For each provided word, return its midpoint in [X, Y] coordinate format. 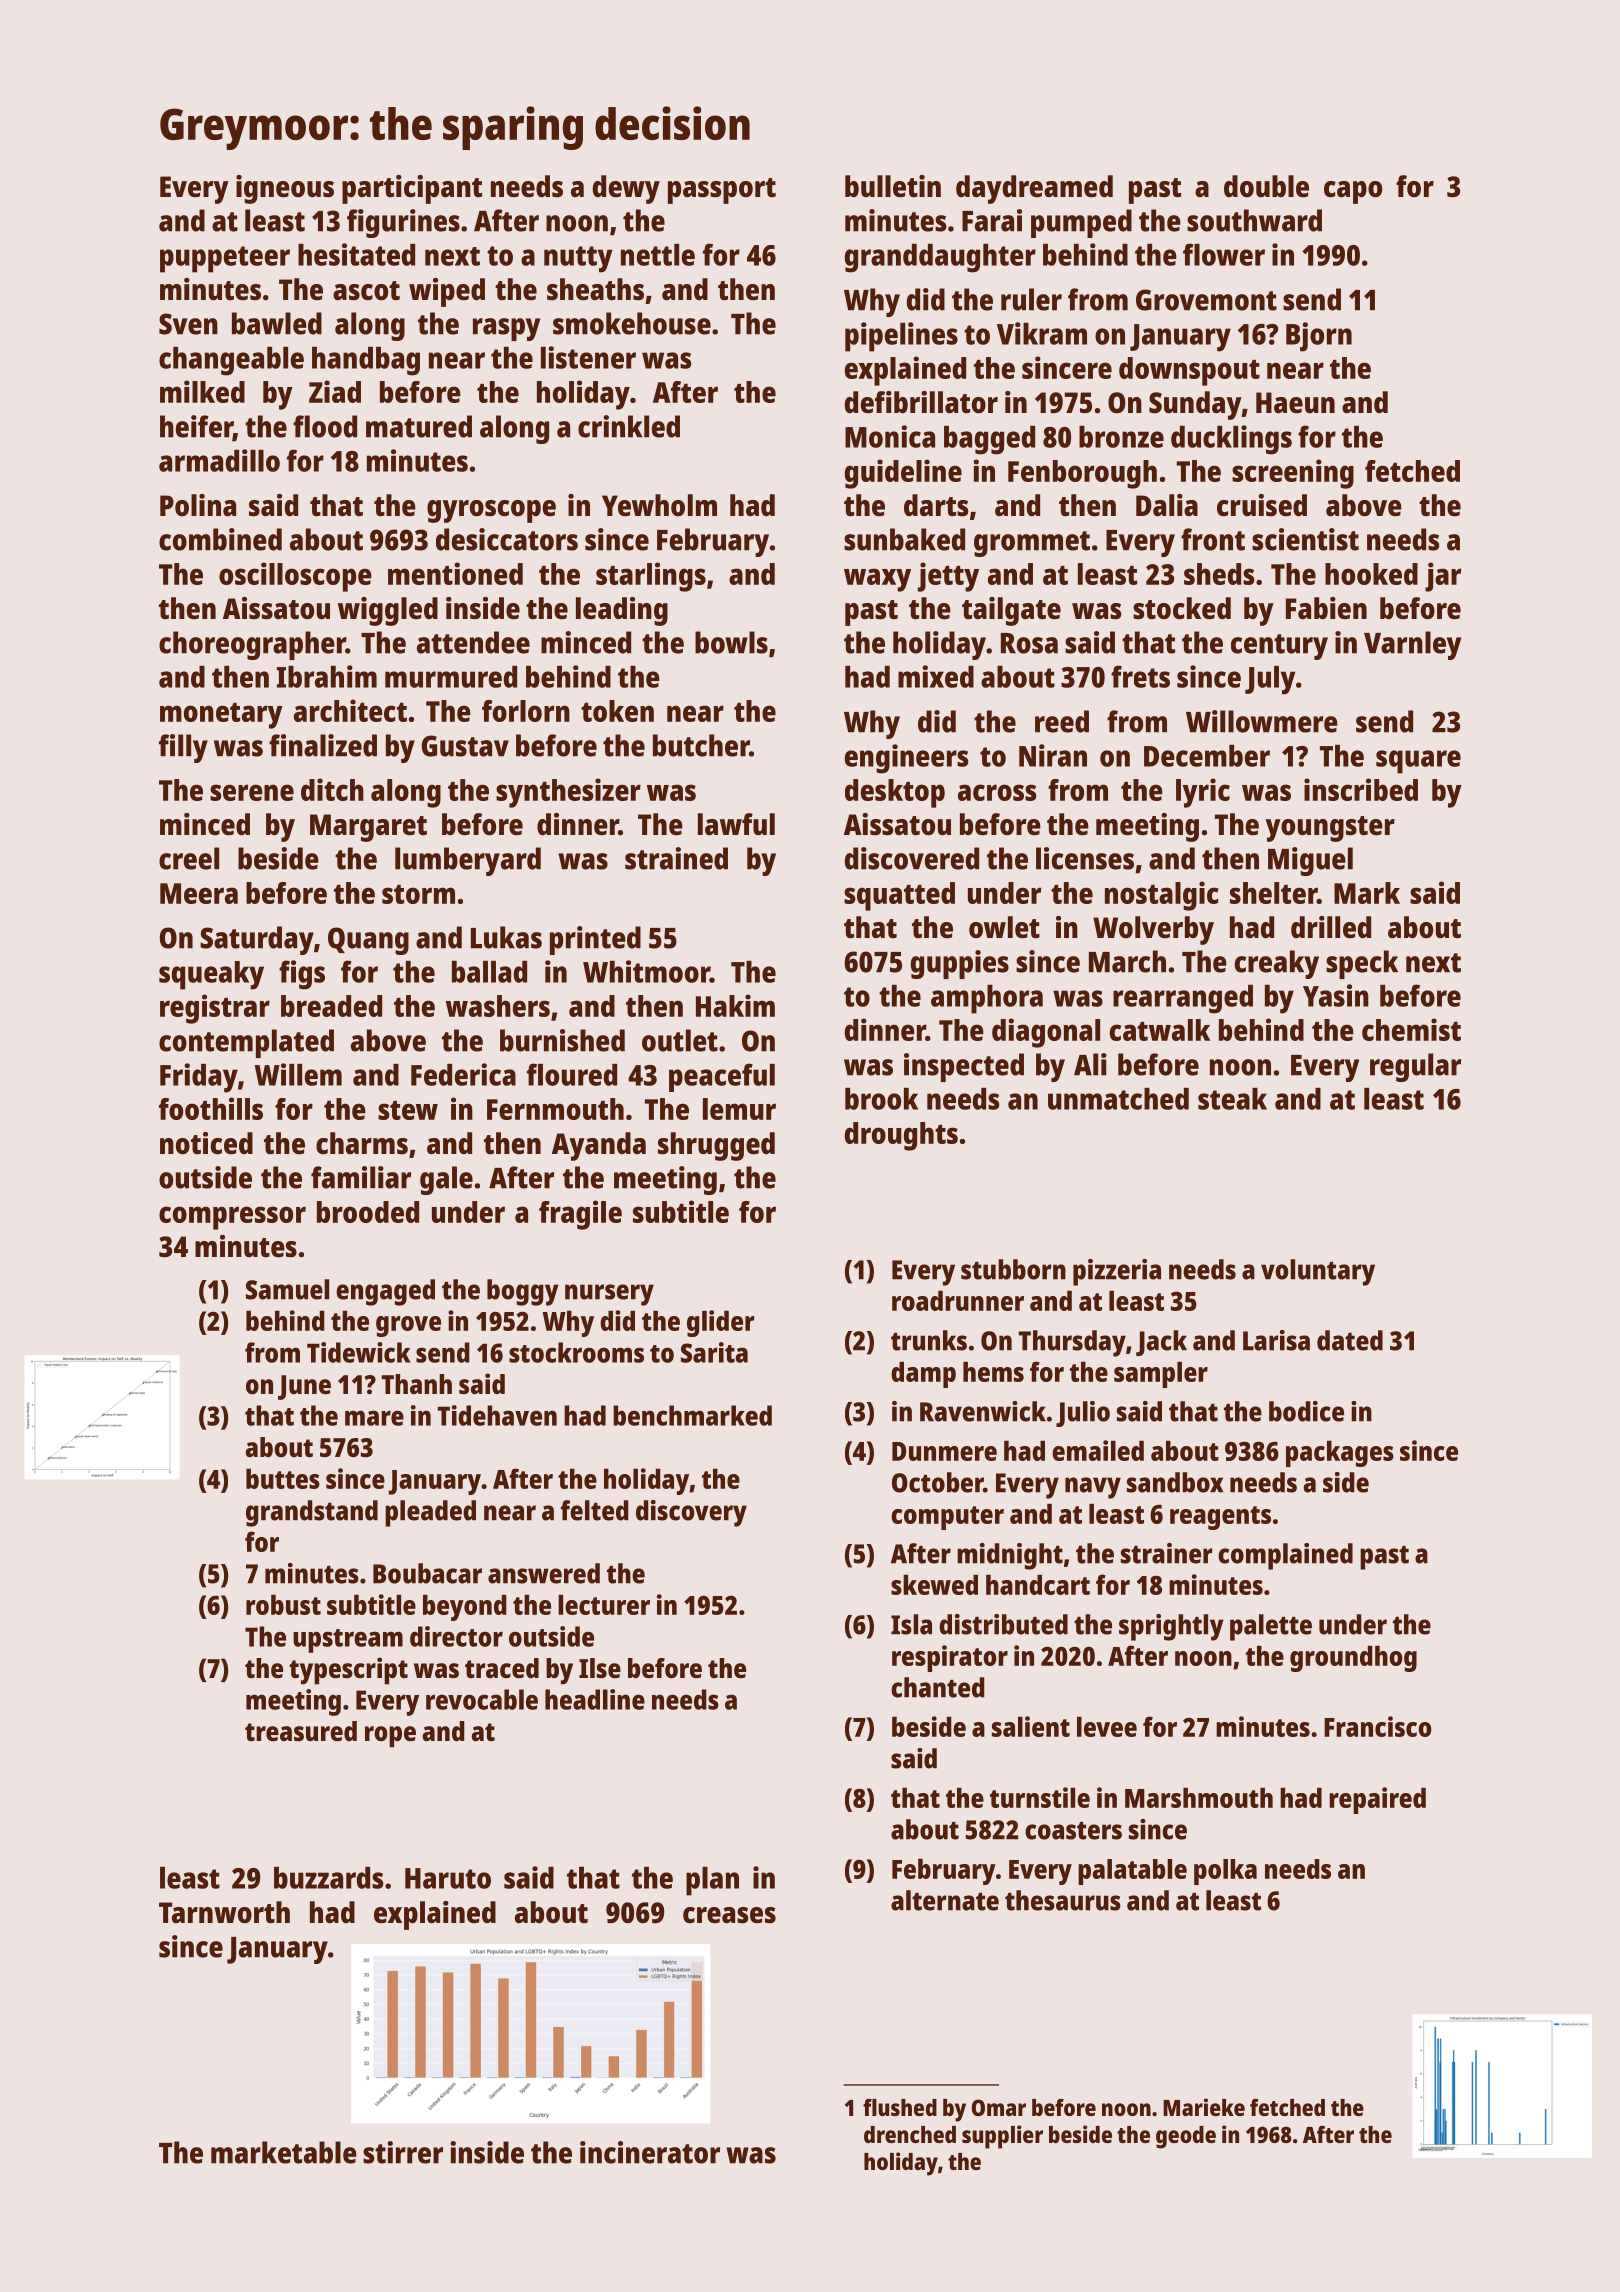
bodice [1306, 1411]
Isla [911, 1624]
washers [498, 1006]
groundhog [1353, 1659]
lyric [1203, 793]
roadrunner [958, 1301]
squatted [899, 896]
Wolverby [1153, 930]
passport [722, 191]
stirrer [403, 2152]
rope [390, 1737]
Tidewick [358, 1352]
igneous [285, 189]
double [1266, 186]
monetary [221, 716]
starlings [651, 577]
